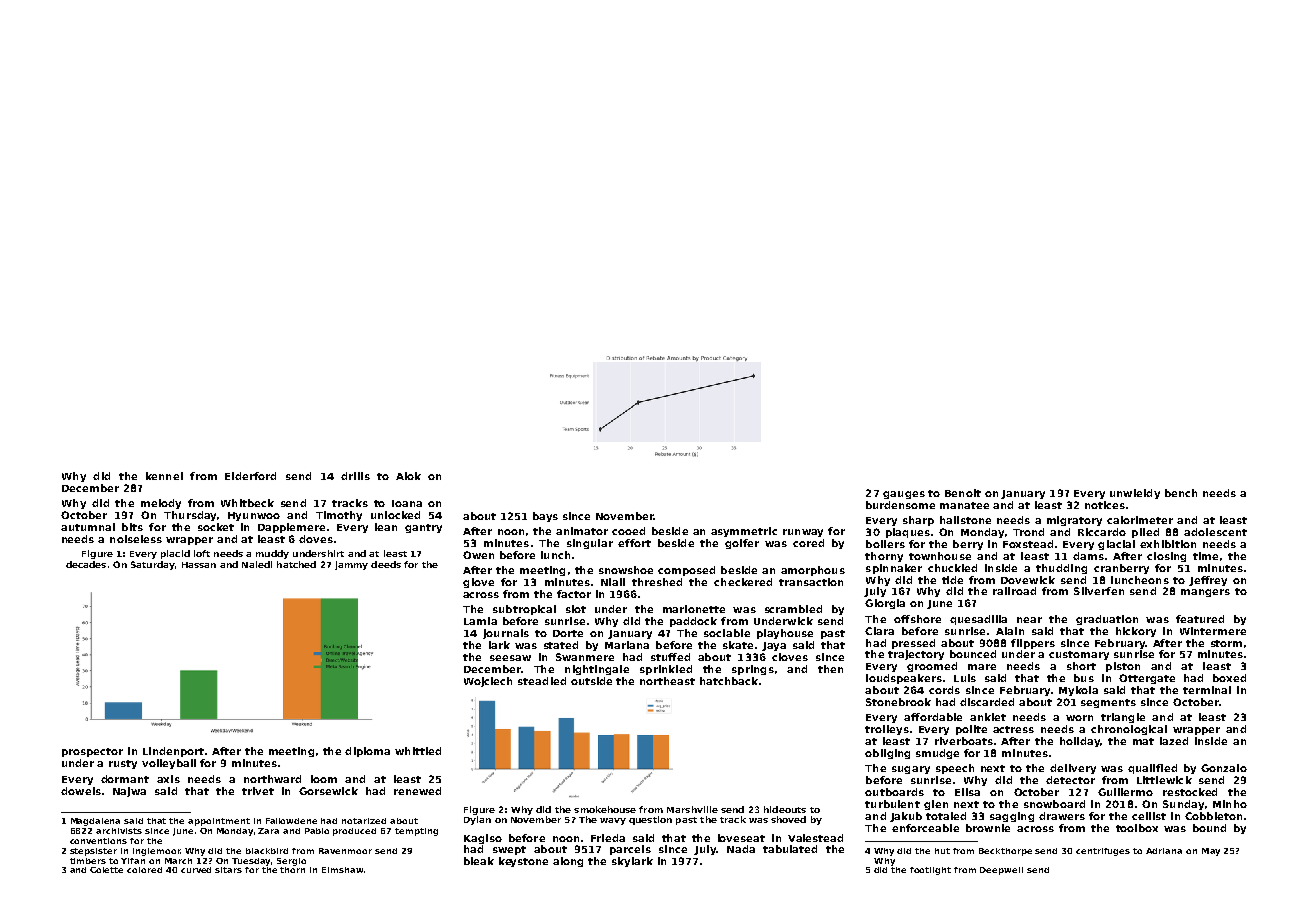 The width and height of the screenshot is (1308, 924). I want to click on bays, so click(545, 517).
